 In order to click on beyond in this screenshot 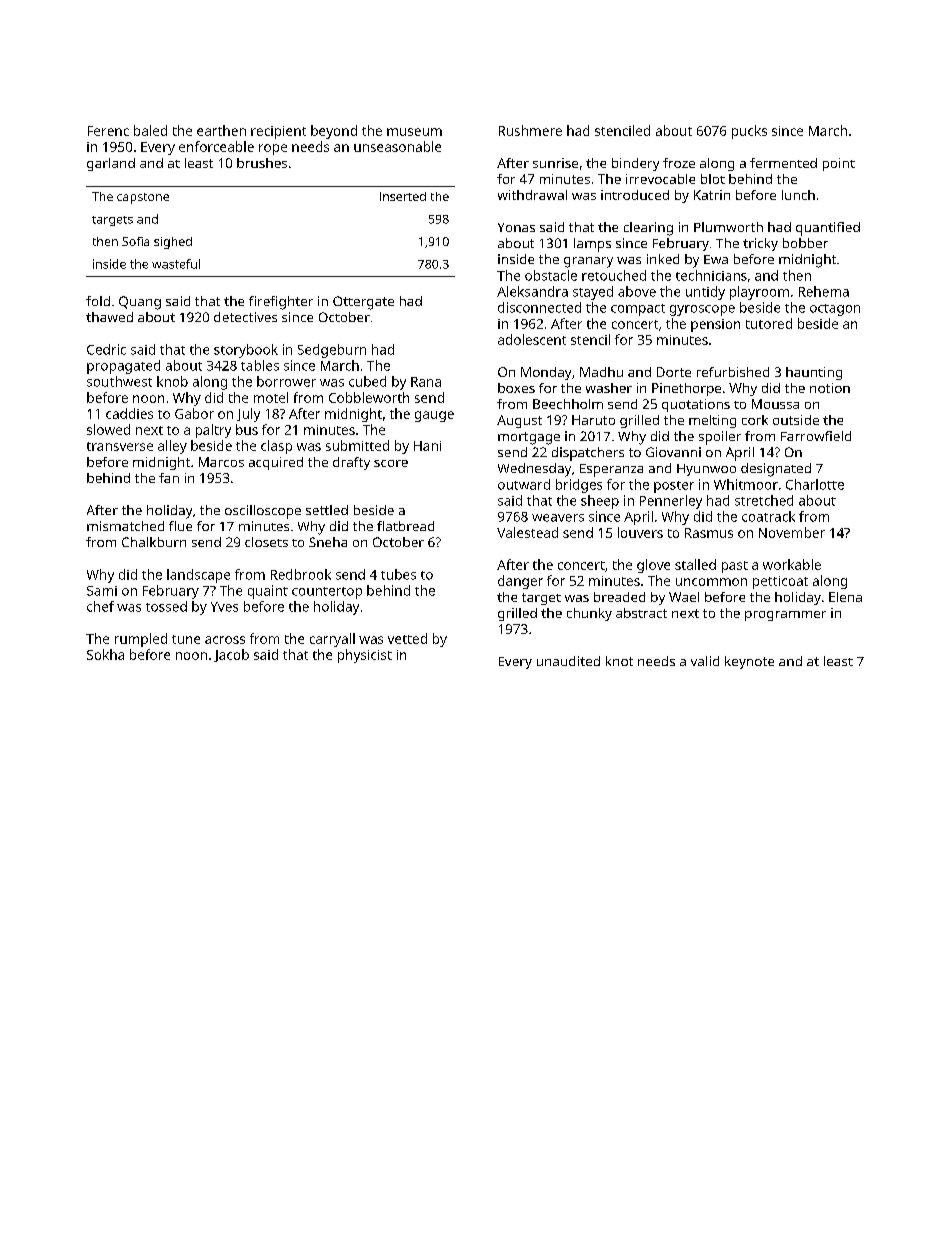, I will do `click(334, 132)`.
